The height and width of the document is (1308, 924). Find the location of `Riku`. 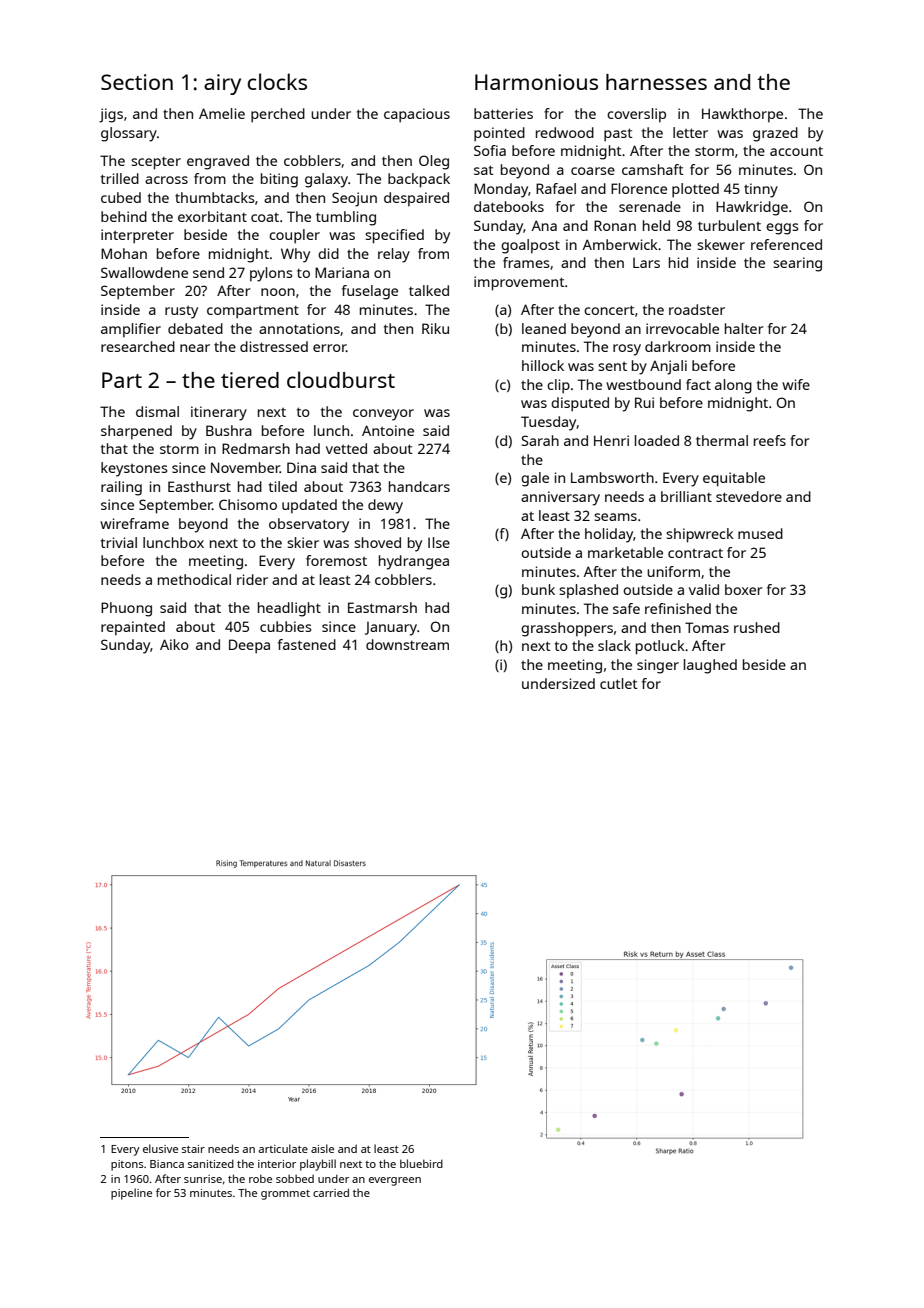

Riku is located at coordinates (435, 328).
